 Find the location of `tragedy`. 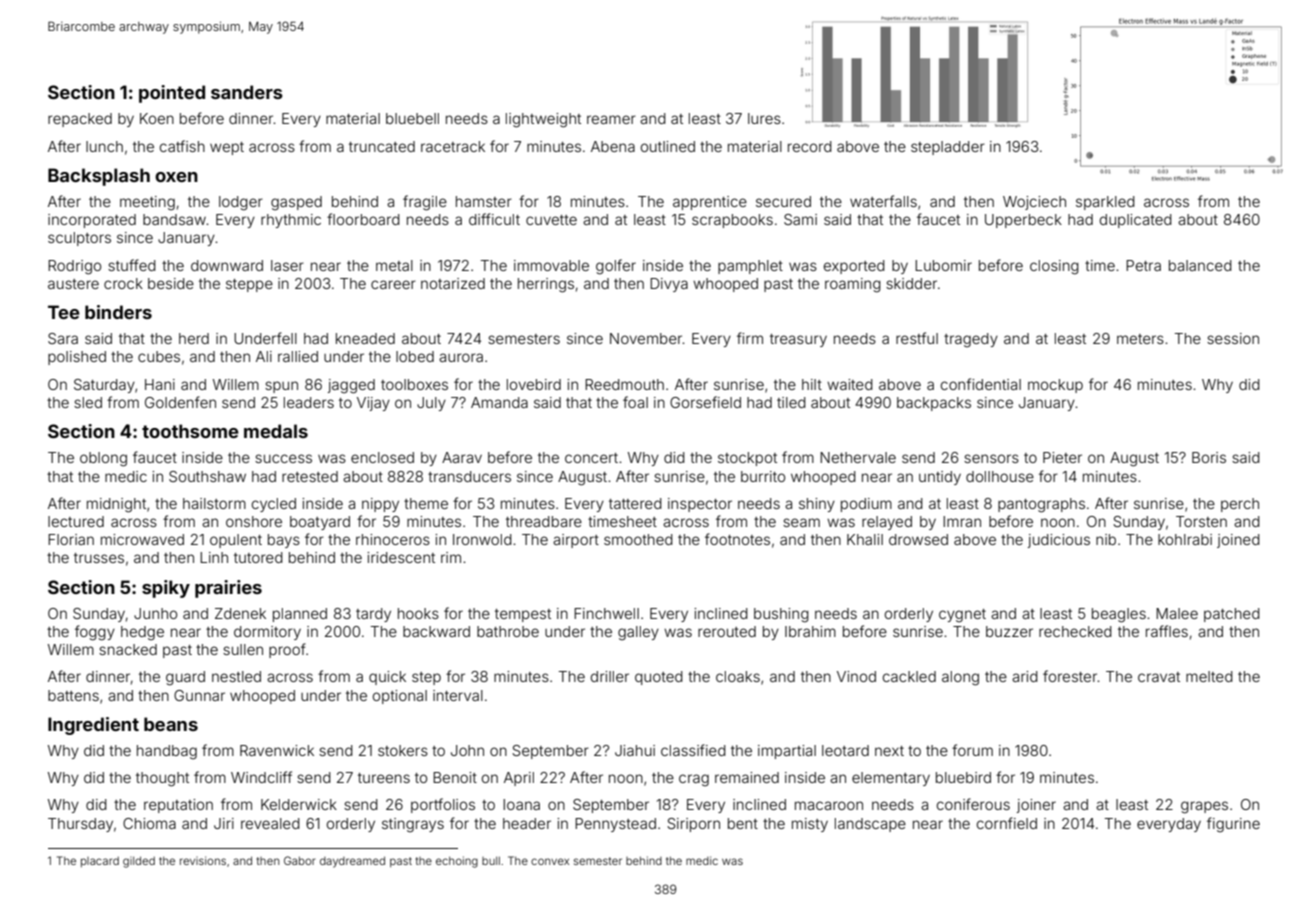

tragedy is located at coordinates (971, 340).
